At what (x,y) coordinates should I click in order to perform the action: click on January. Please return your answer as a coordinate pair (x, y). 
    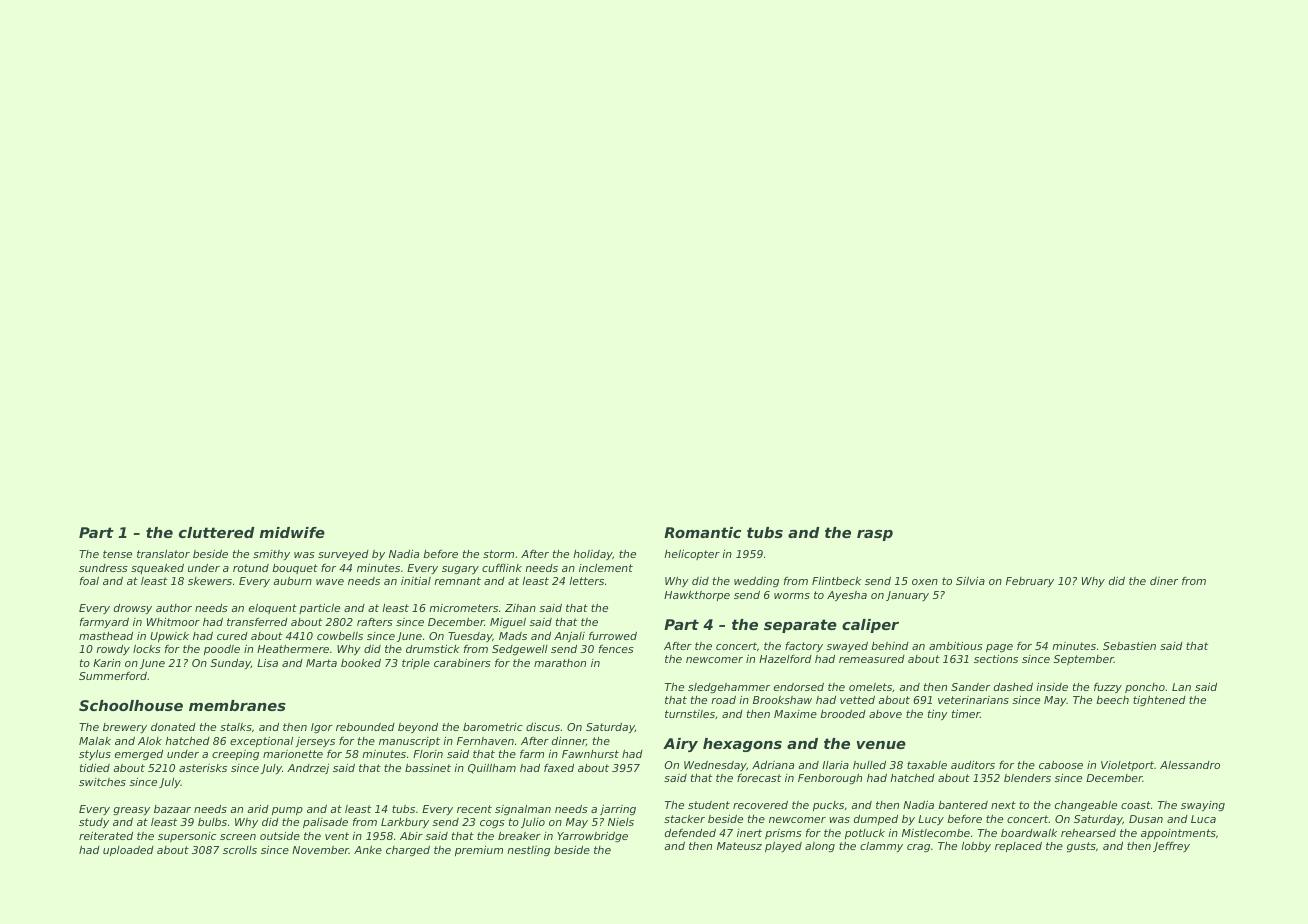
    Looking at the image, I should click on (907, 596).
